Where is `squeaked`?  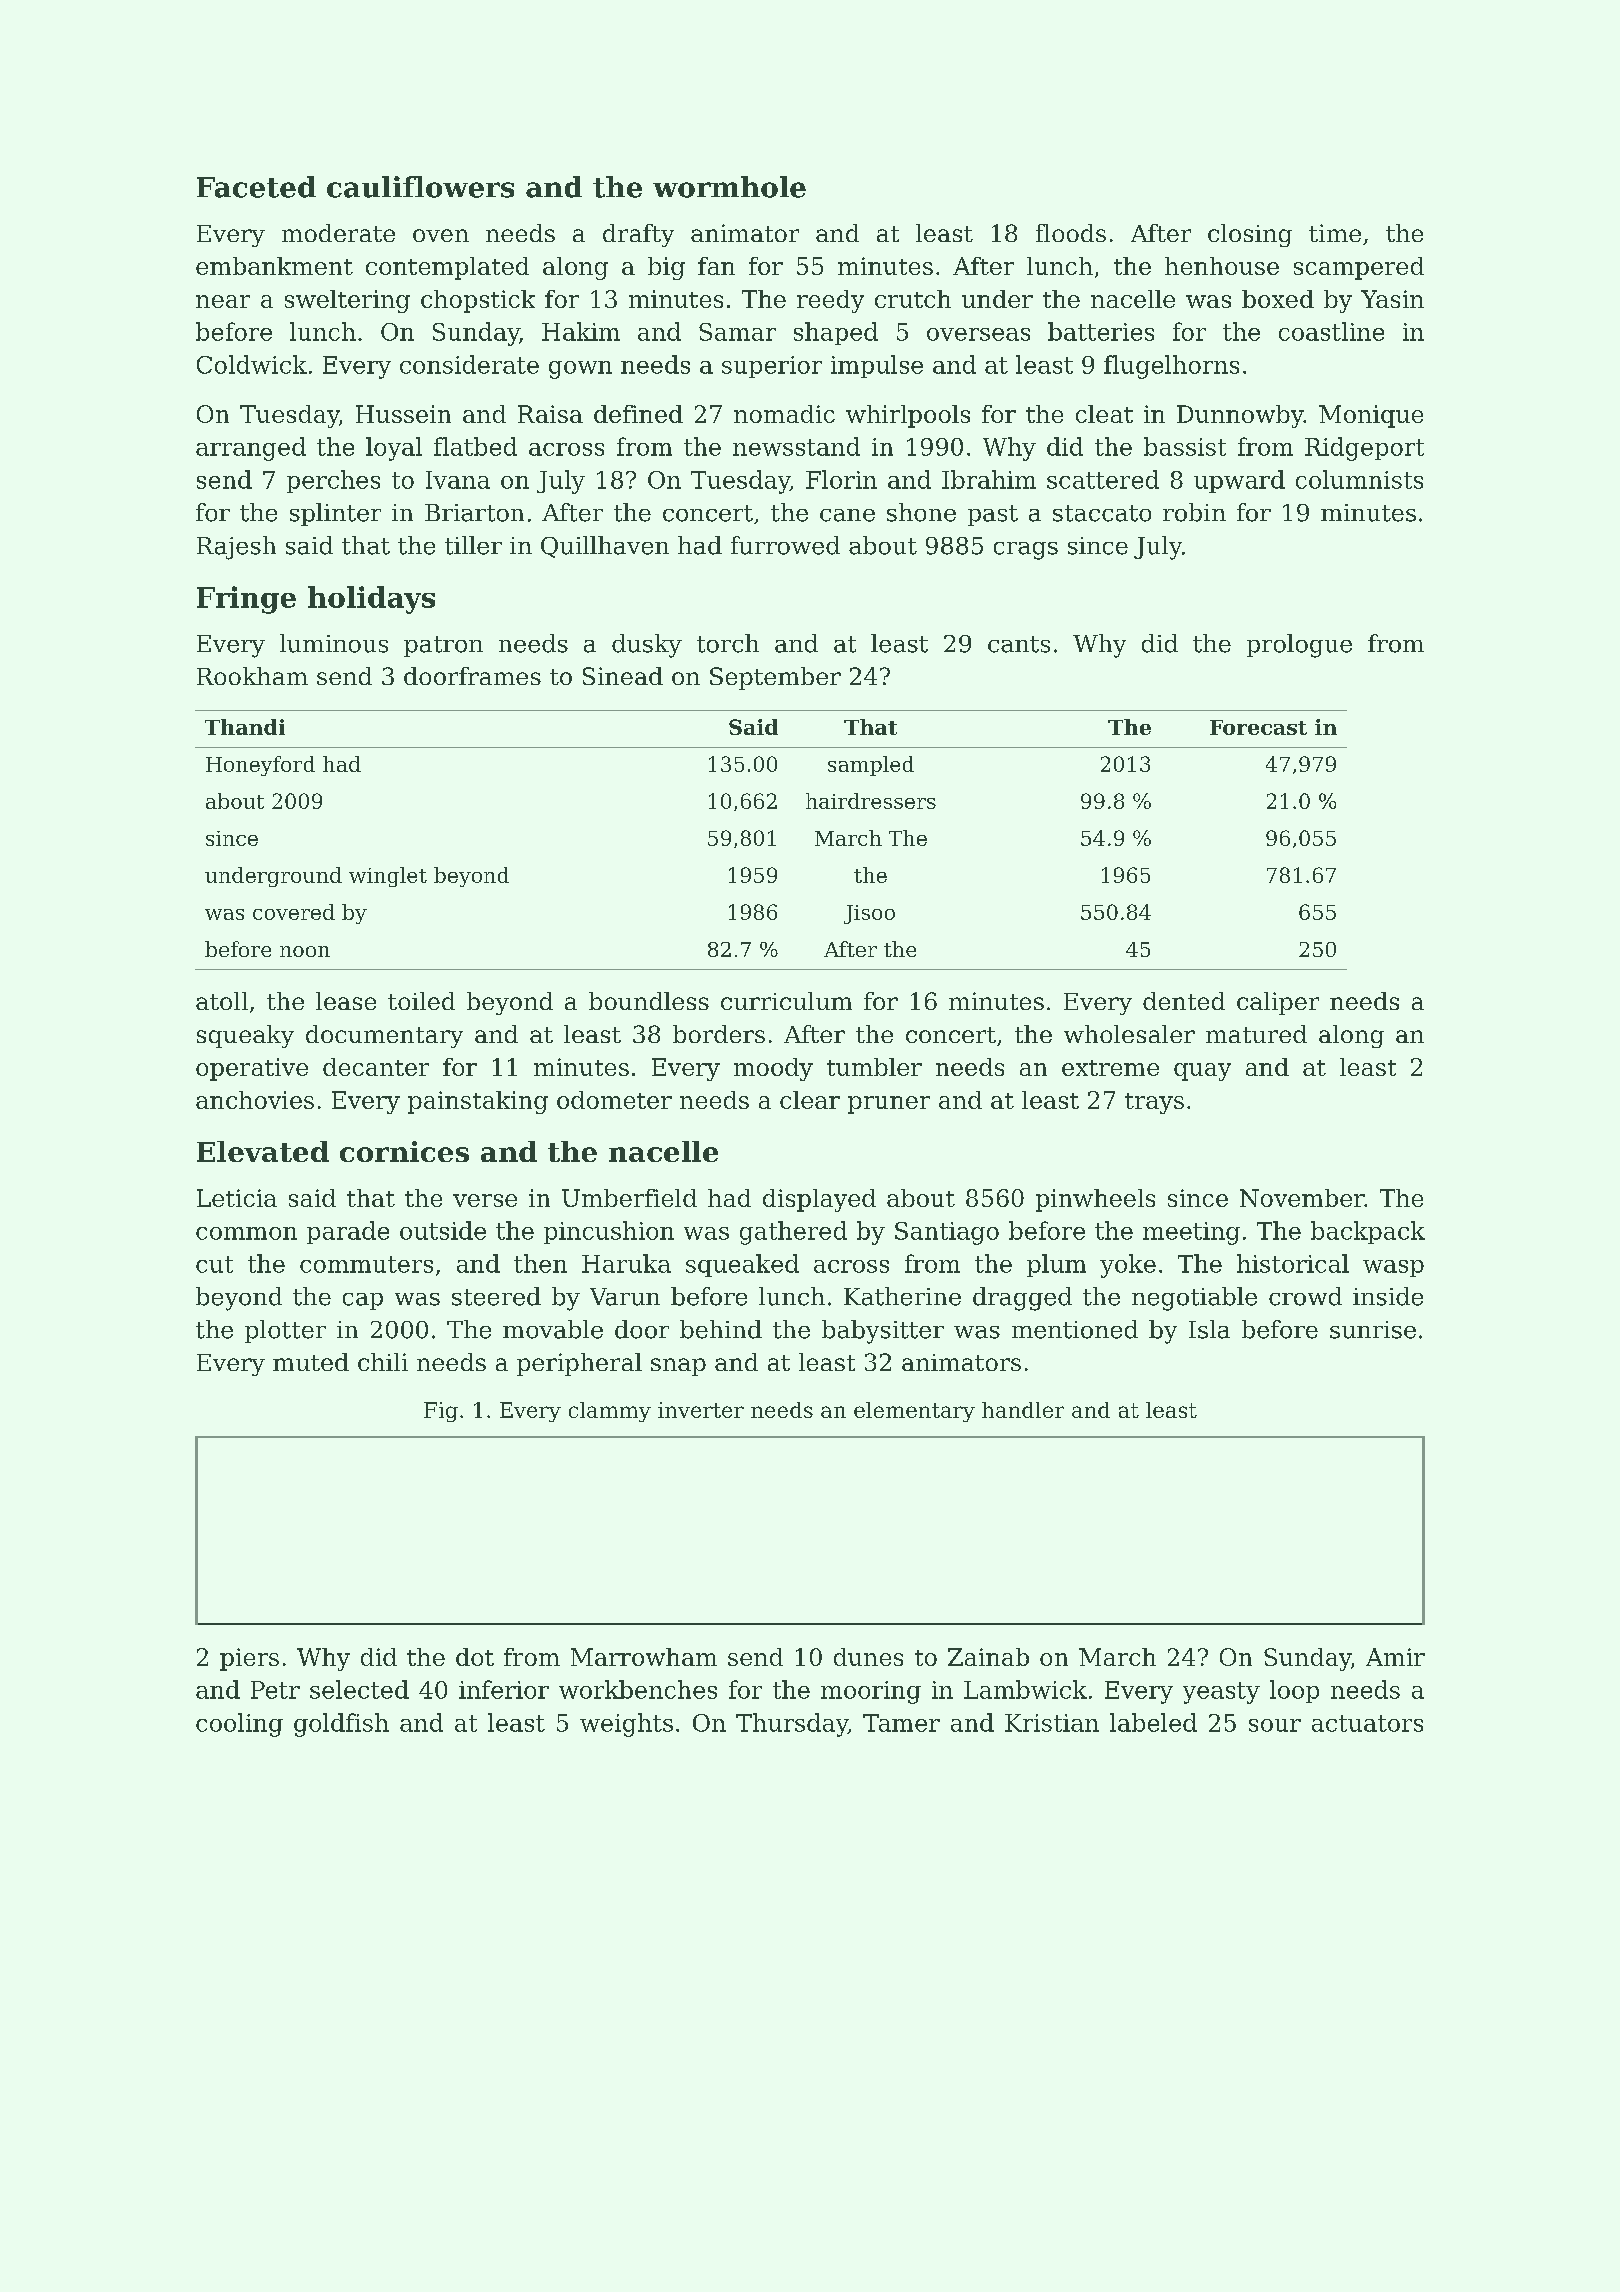
squeaked is located at coordinates (742, 1265).
